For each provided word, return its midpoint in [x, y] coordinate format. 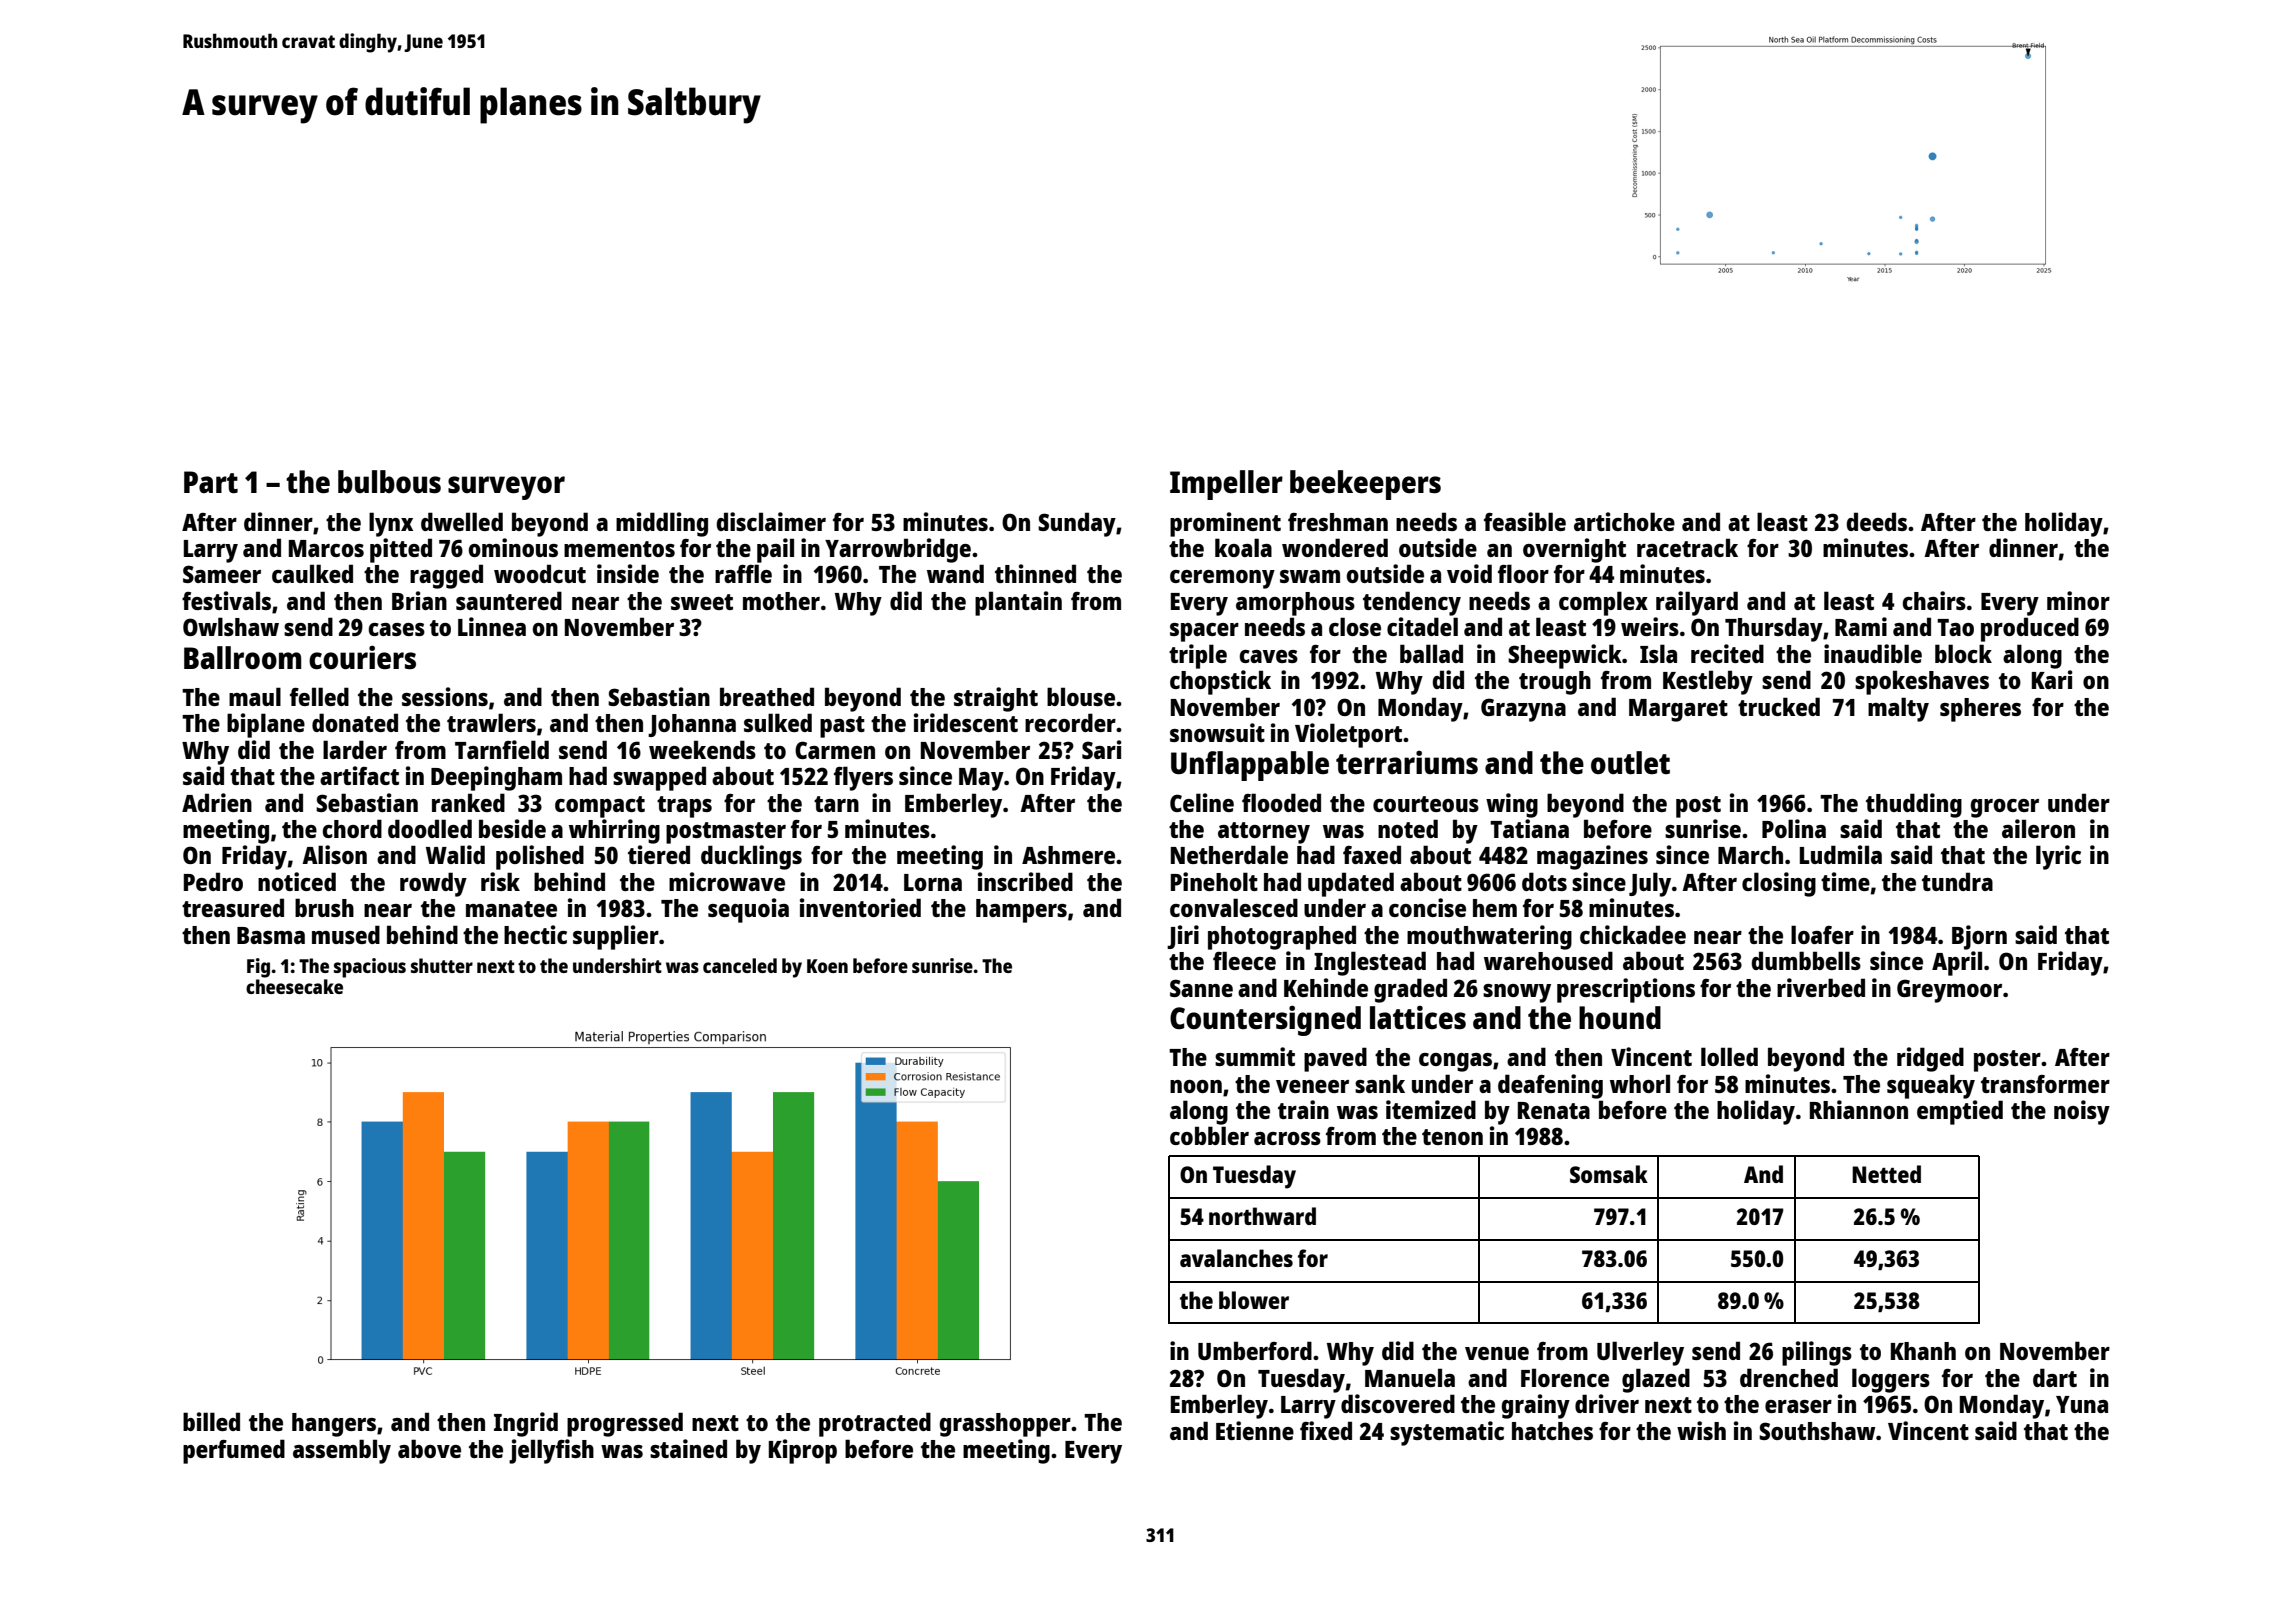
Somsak [1609, 1174]
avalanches [1236, 1258]
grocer [2004, 808]
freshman [1338, 522]
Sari [1102, 749]
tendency [1412, 603]
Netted [1886, 1174]
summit [1255, 1056]
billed [211, 1421]
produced [2030, 629]
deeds [1876, 521]
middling [662, 524]
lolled [1729, 1056]
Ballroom [242, 657]
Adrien [217, 802]
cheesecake [294, 986]
